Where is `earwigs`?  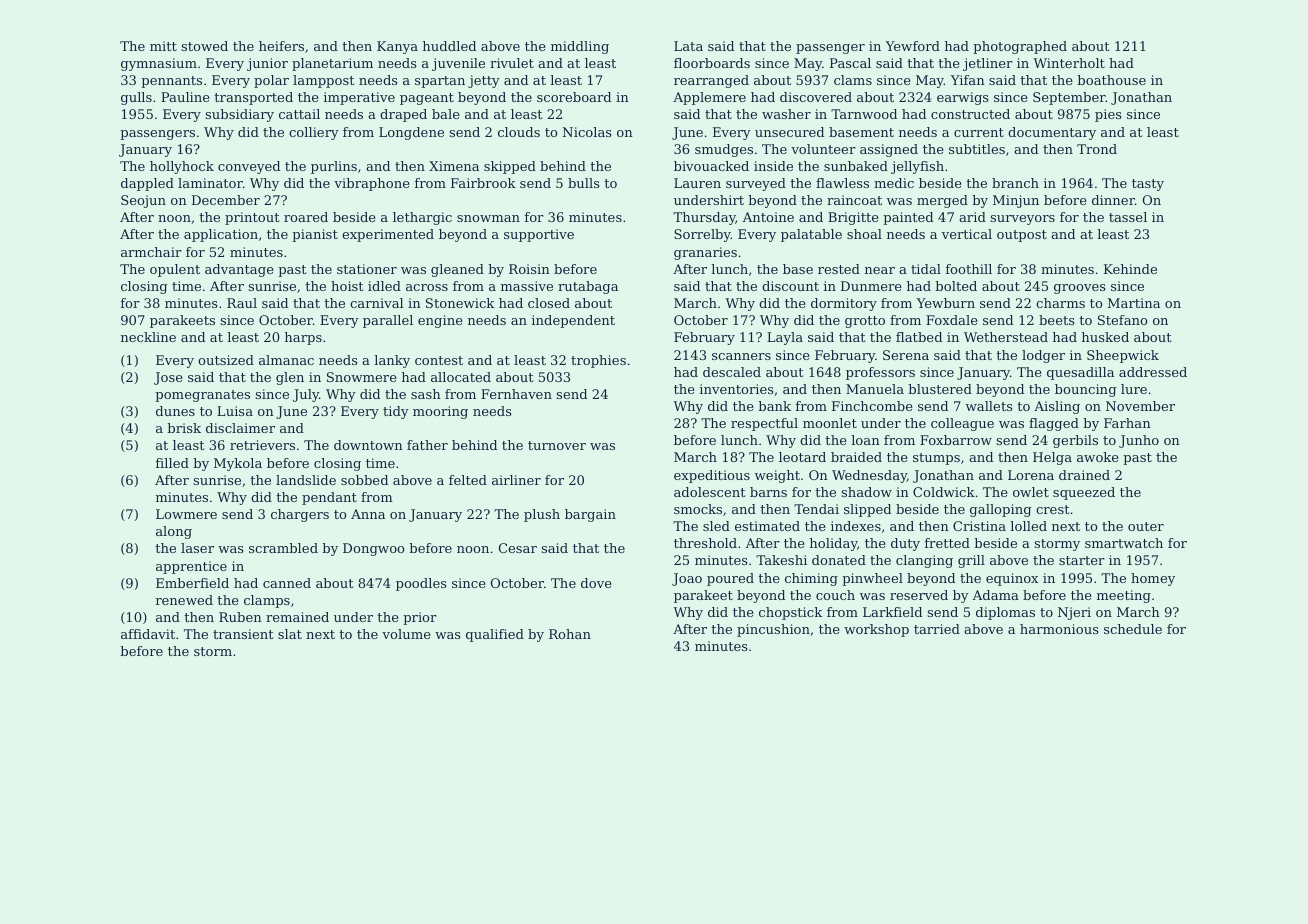 earwigs is located at coordinates (963, 98).
